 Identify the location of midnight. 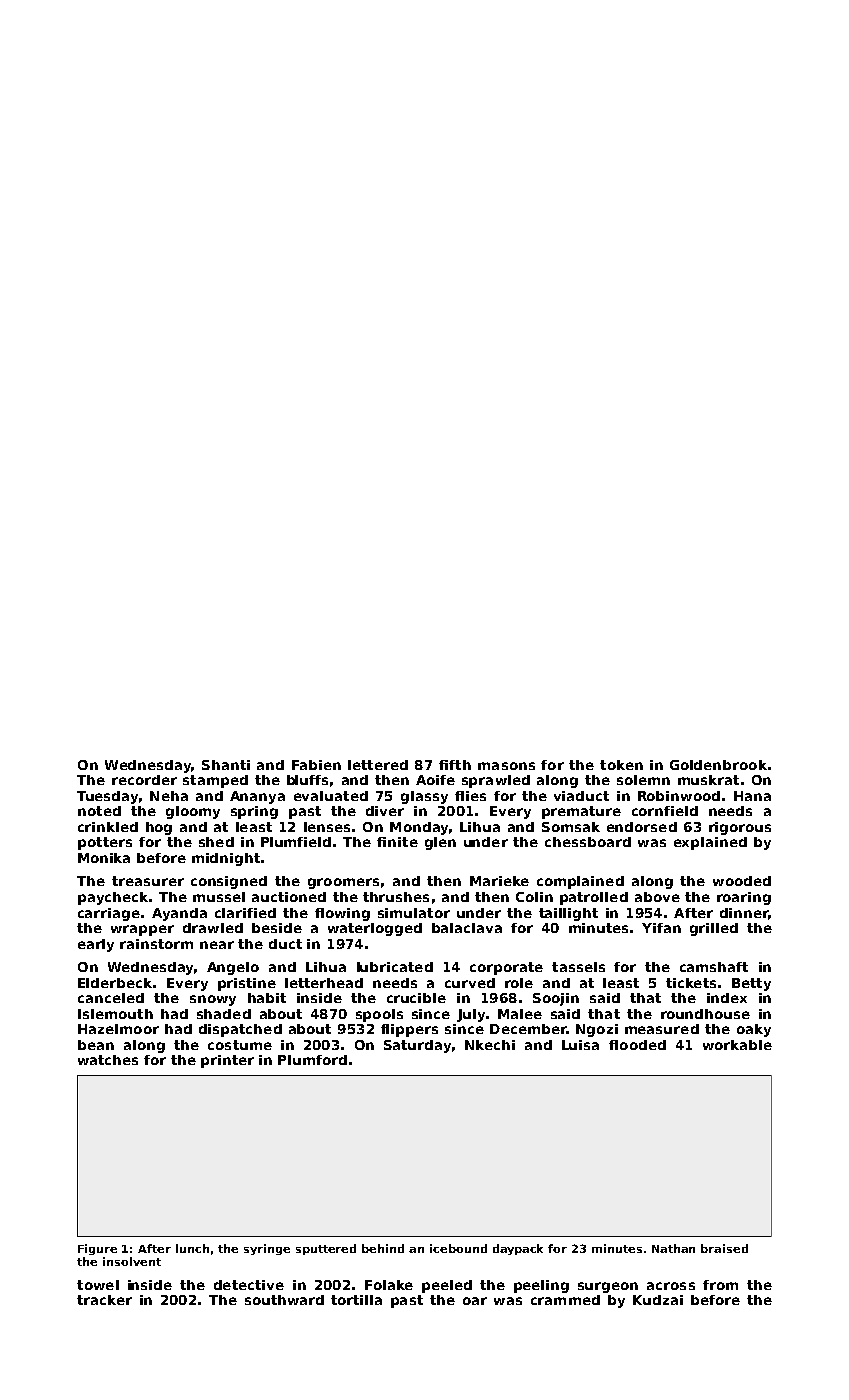
(226, 859).
